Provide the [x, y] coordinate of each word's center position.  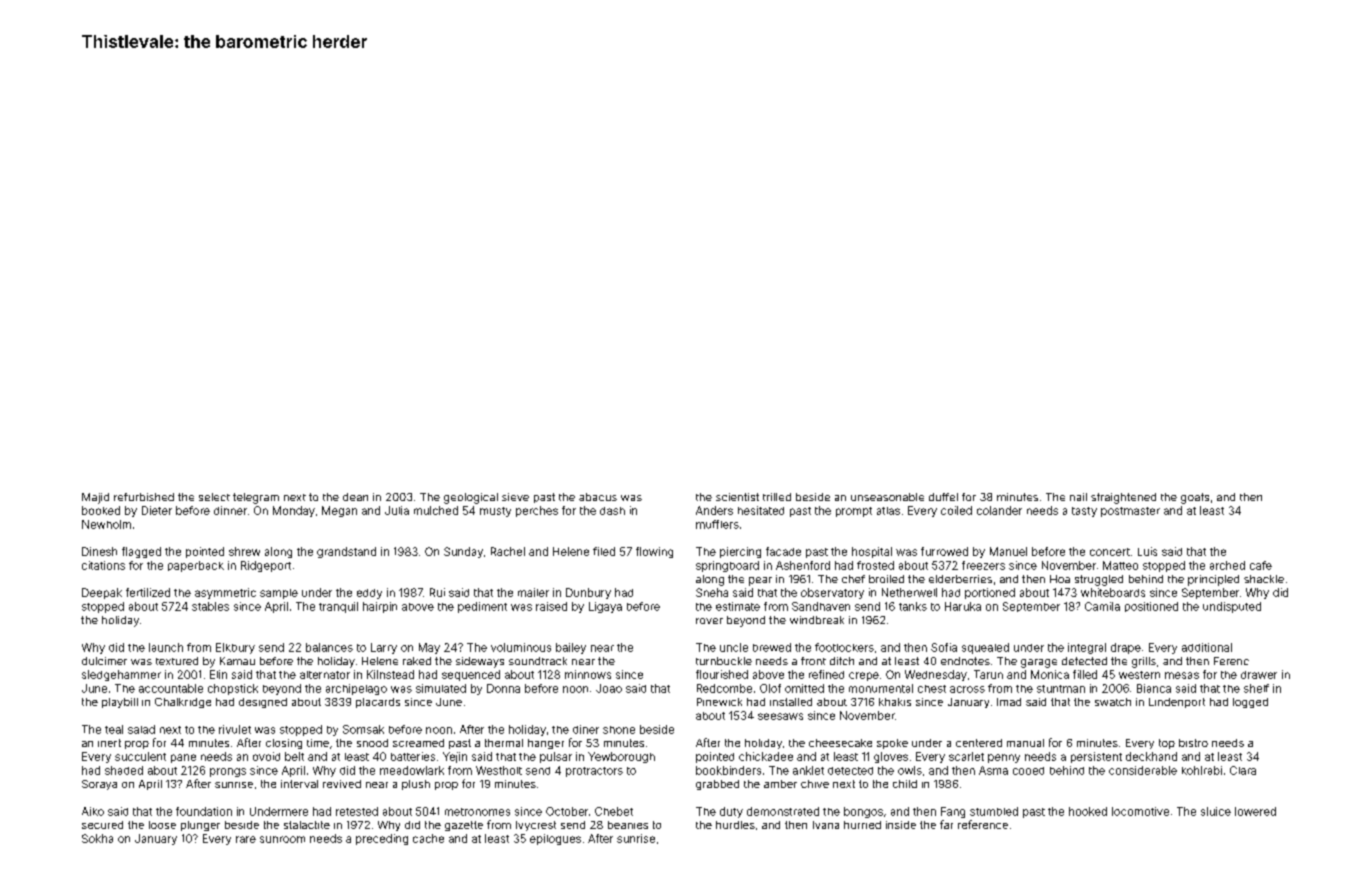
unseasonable [887, 497]
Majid [95, 498]
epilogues [555, 839]
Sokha [97, 838]
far [946, 824]
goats [1195, 498]
